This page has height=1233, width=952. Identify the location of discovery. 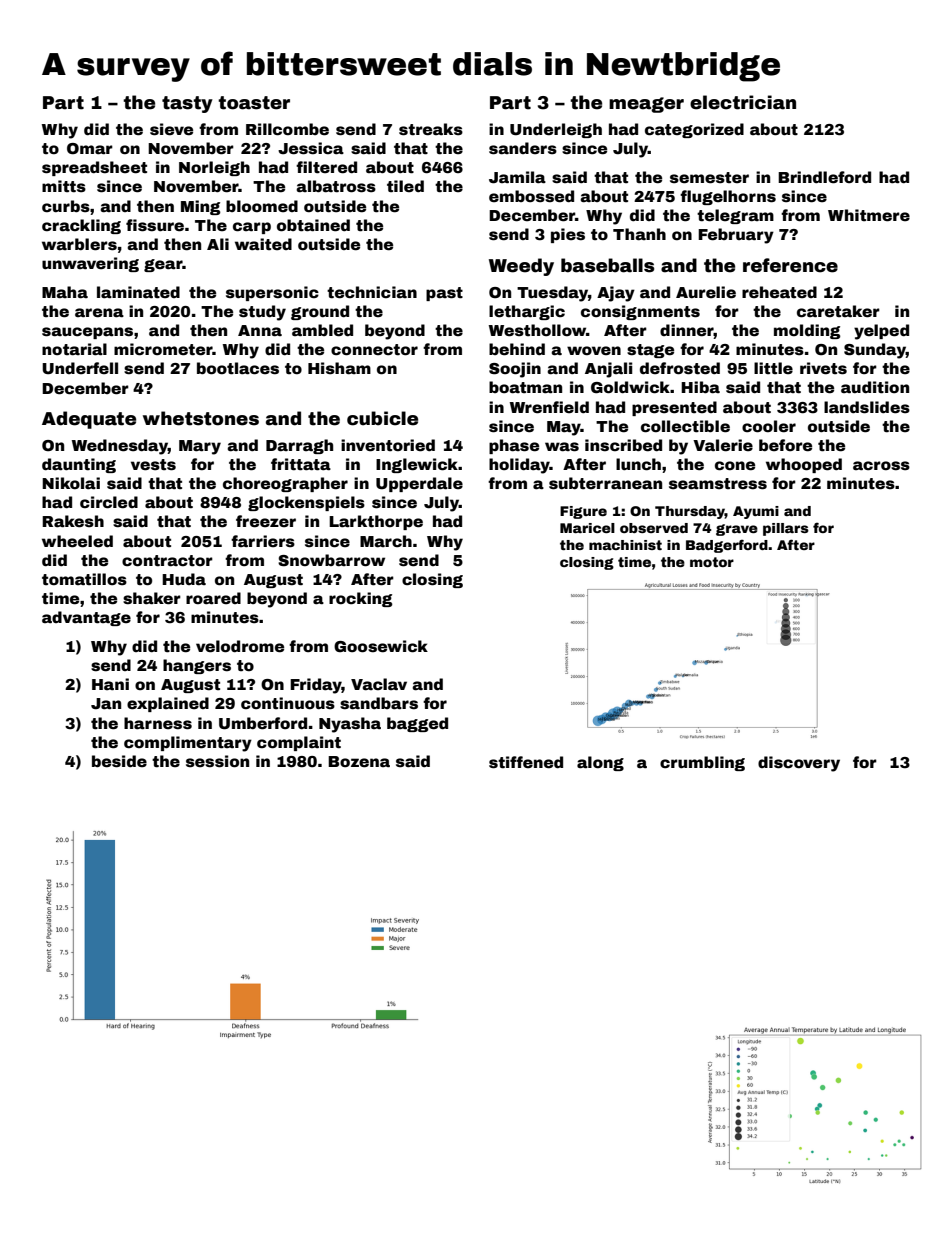
(799, 764).
